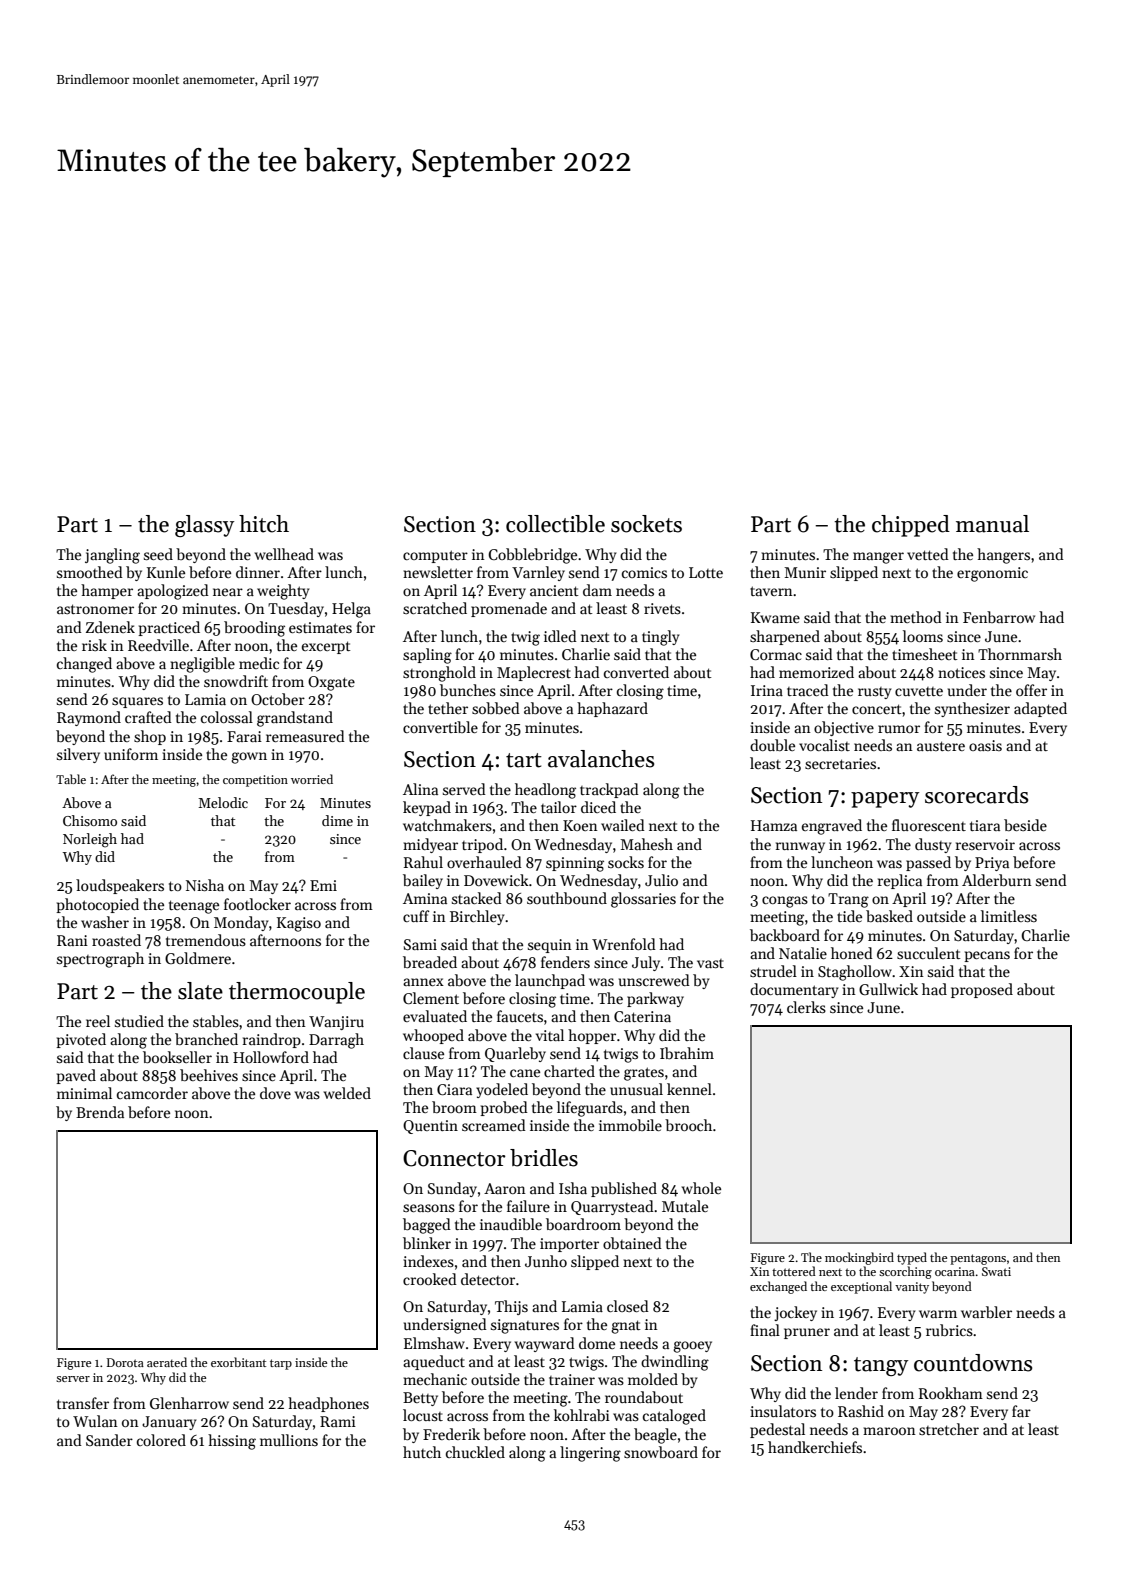 The image size is (1128, 1595). I want to click on unusual, so click(636, 1089).
